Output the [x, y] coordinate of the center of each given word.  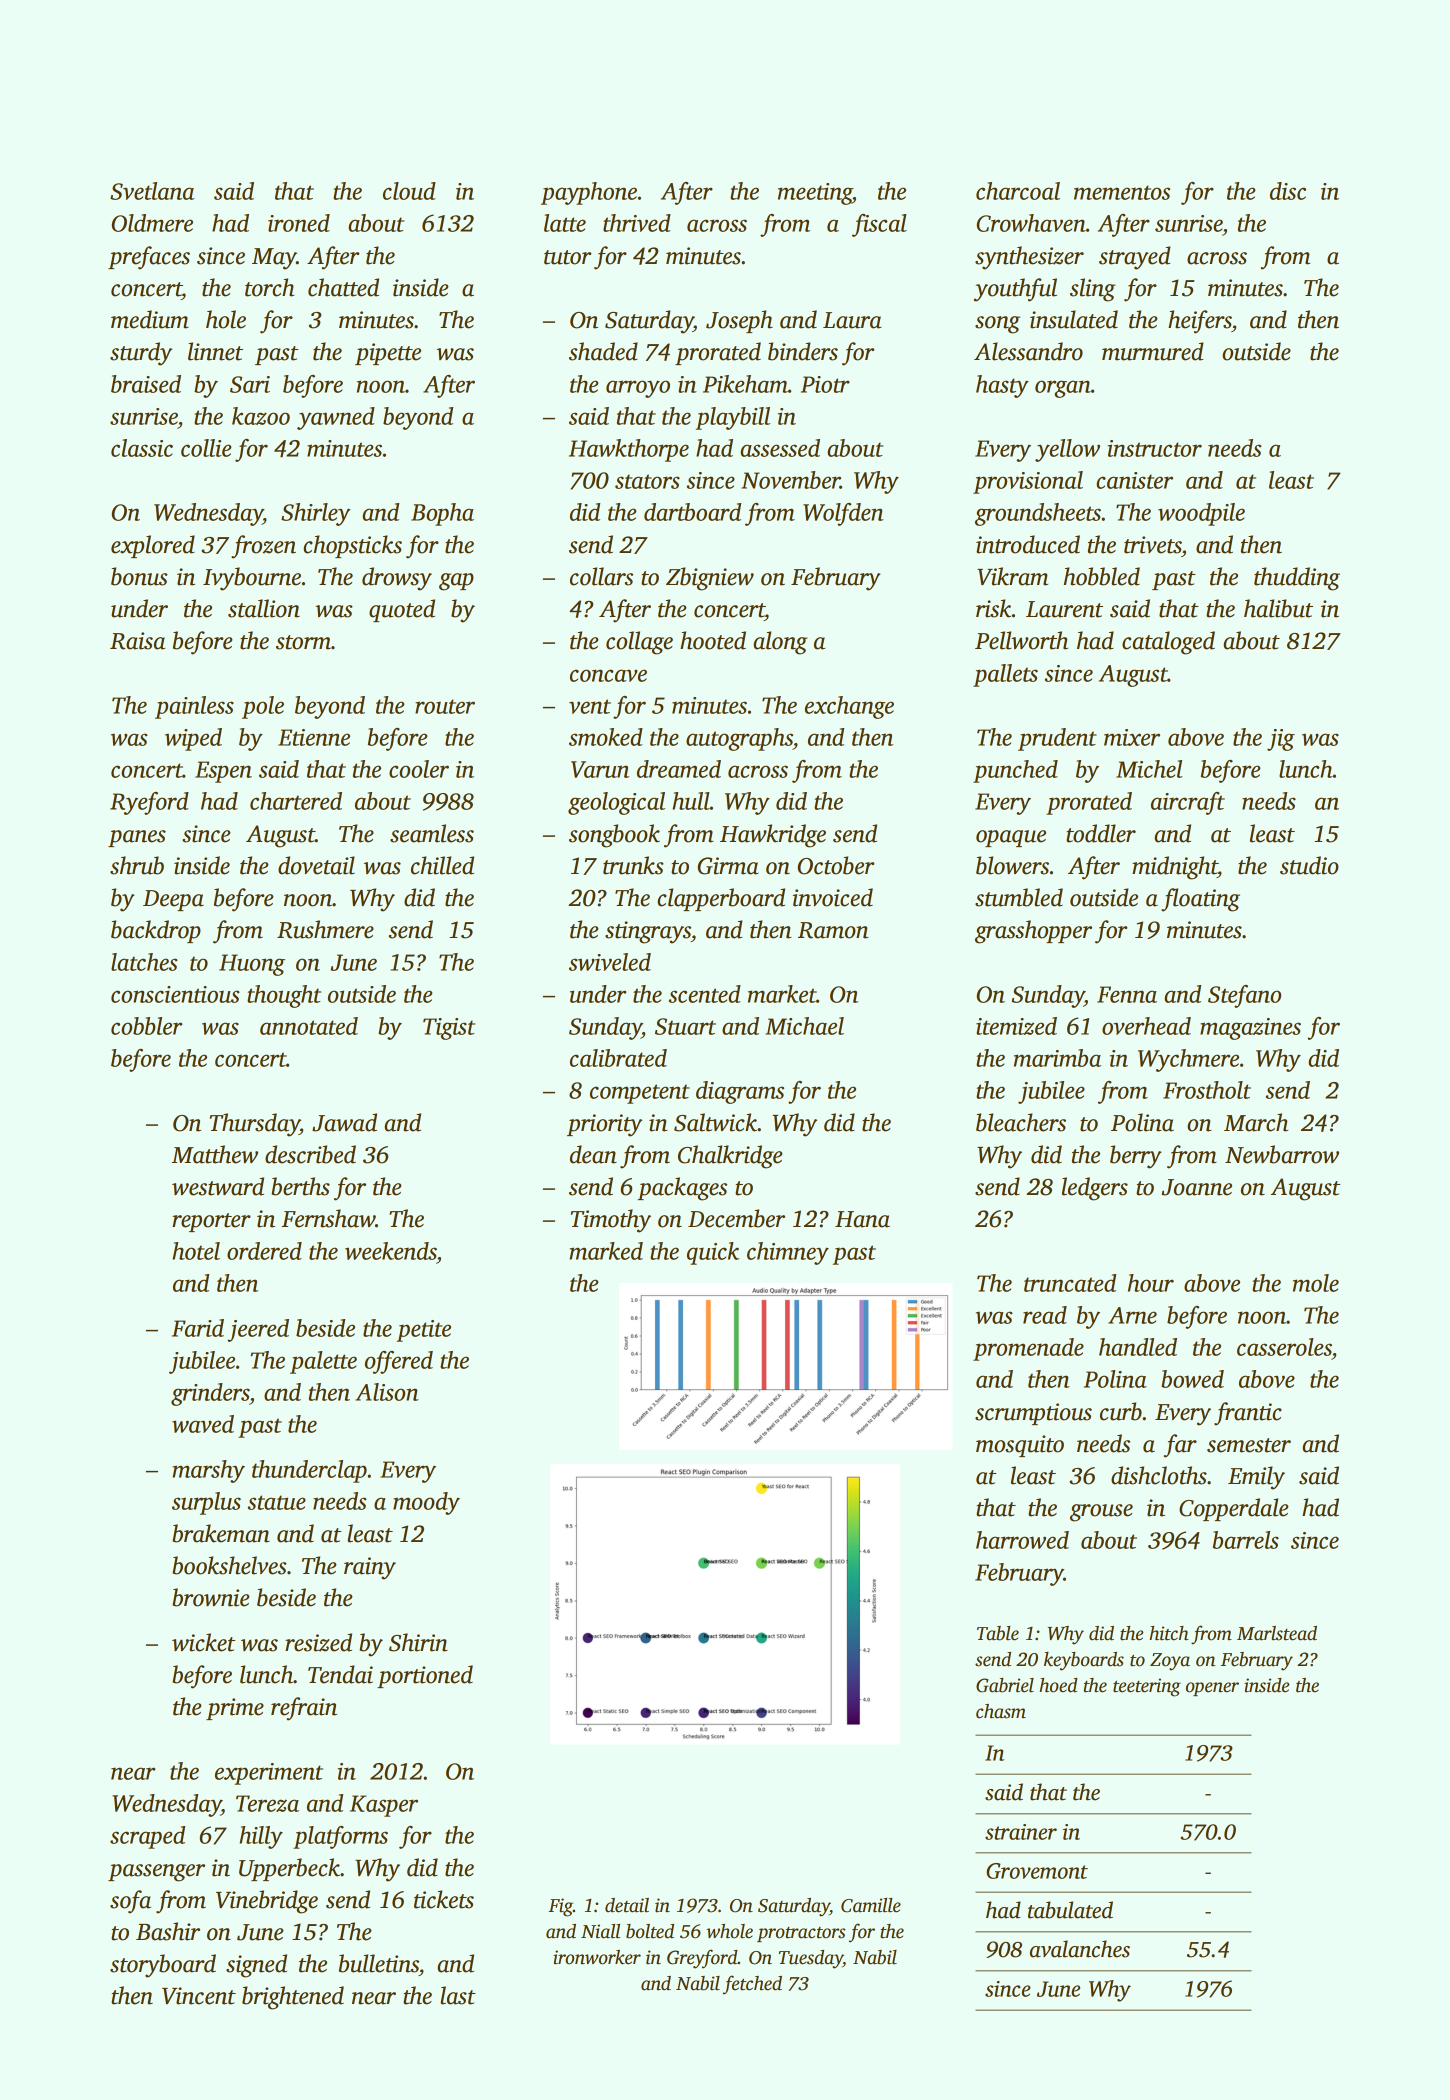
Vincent [199, 1996]
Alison [387, 1392]
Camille [871, 1905]
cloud [409, 191]
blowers [1012, 865]
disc [1288, 191]
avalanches [1080, 1949]
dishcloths [1159, 1475]
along [780, 643]
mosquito [1020, 1446]
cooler [419, 769]
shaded [603, 351]
